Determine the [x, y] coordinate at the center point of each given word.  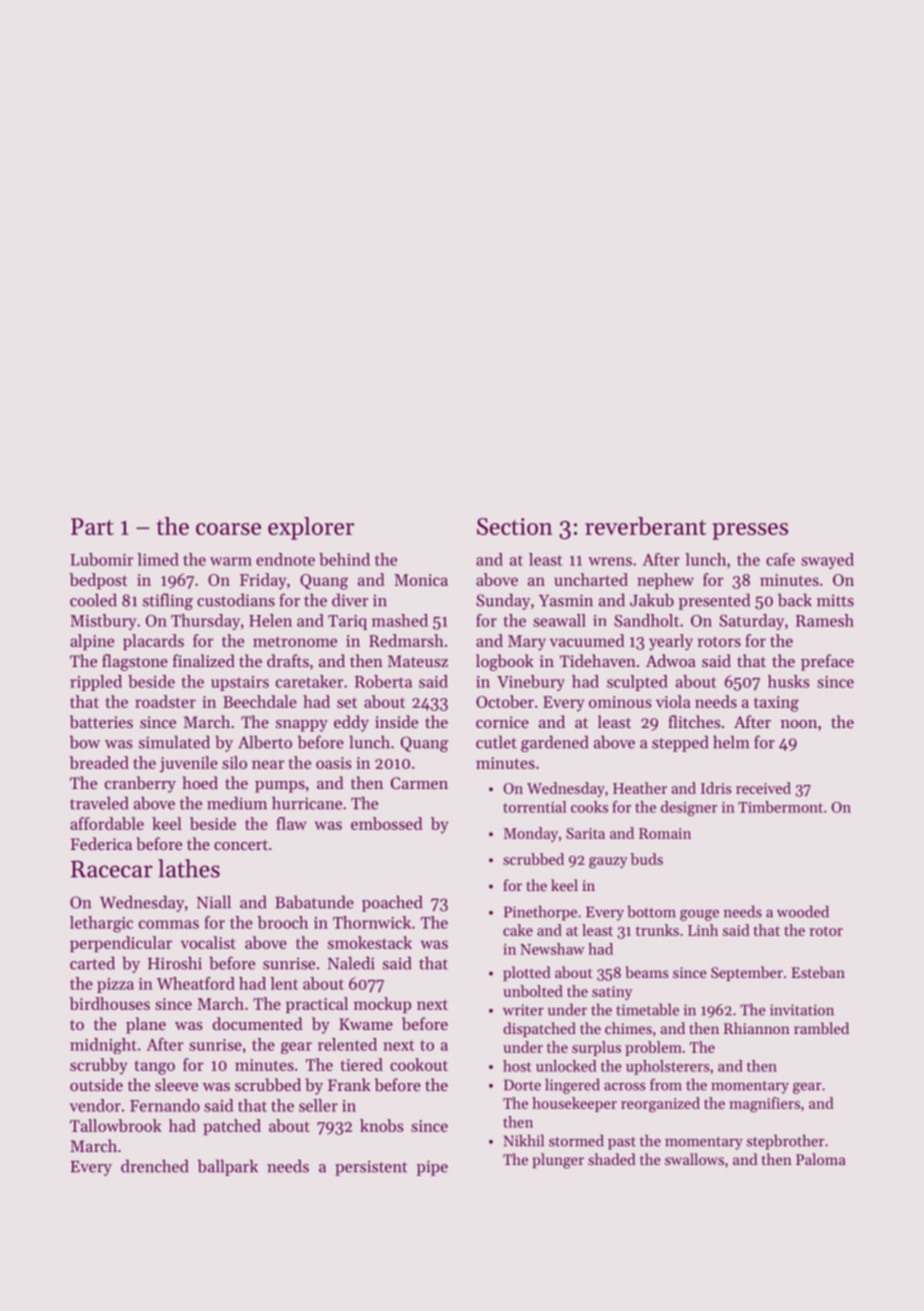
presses [750, 531]
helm [731, 742]
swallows [694, 1159]
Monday [531, 834]
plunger [558, 1161]
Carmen [419, 783]
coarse [228, 529]
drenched [155, 1166]
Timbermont [780, 807]
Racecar [112, 869]
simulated [174, 742]
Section [515, 526]
